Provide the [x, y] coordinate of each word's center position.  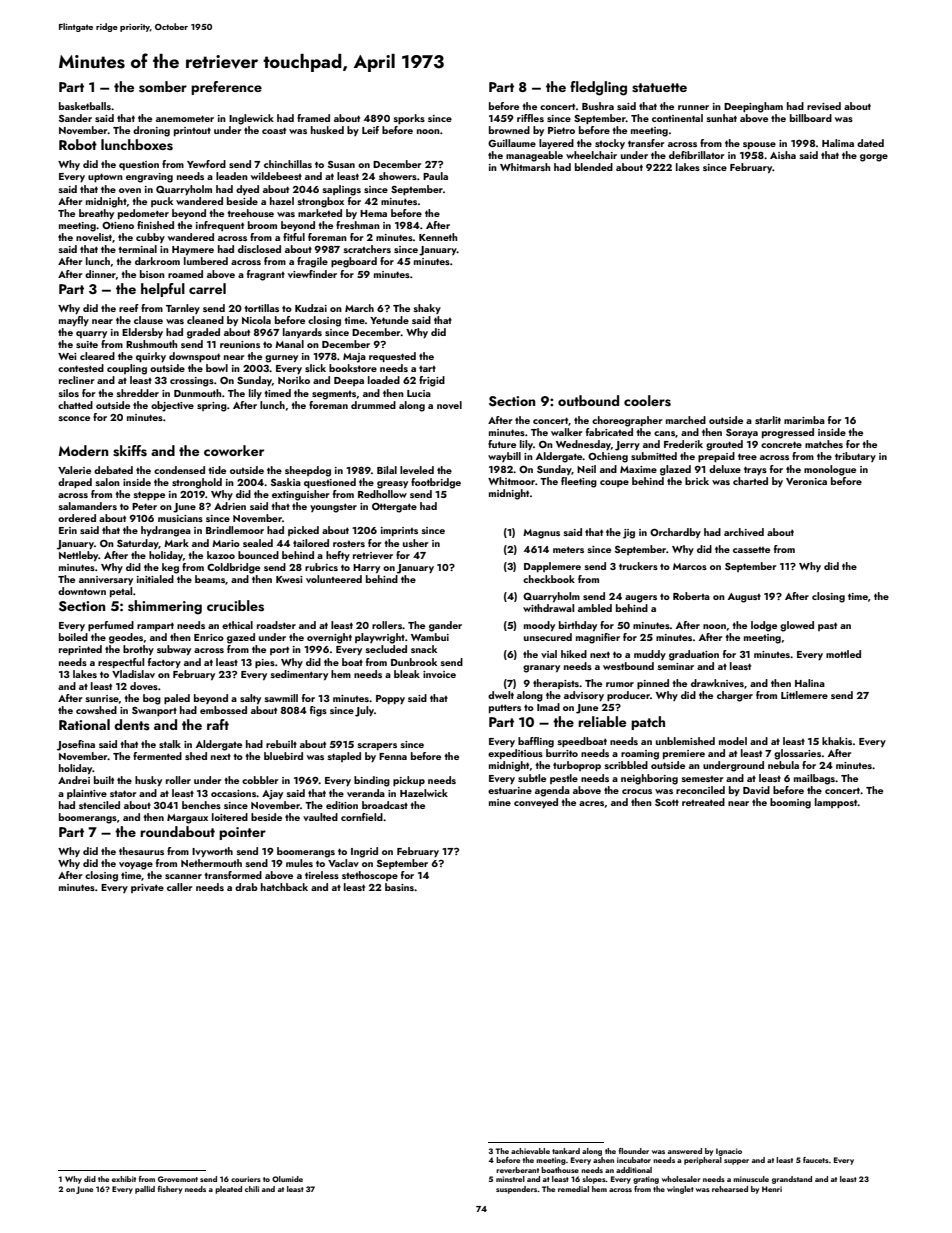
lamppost [836, 803]
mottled [843, 654]
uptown [105, 177]
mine [500, 802]
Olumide [287, 1179]
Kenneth [438, 237]
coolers [647, 401]
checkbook [549, 579]
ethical [237, 625]
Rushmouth [151, 344]
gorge [874, 158]
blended [594, 167]
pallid [145, 1190]
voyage [136, 866]
